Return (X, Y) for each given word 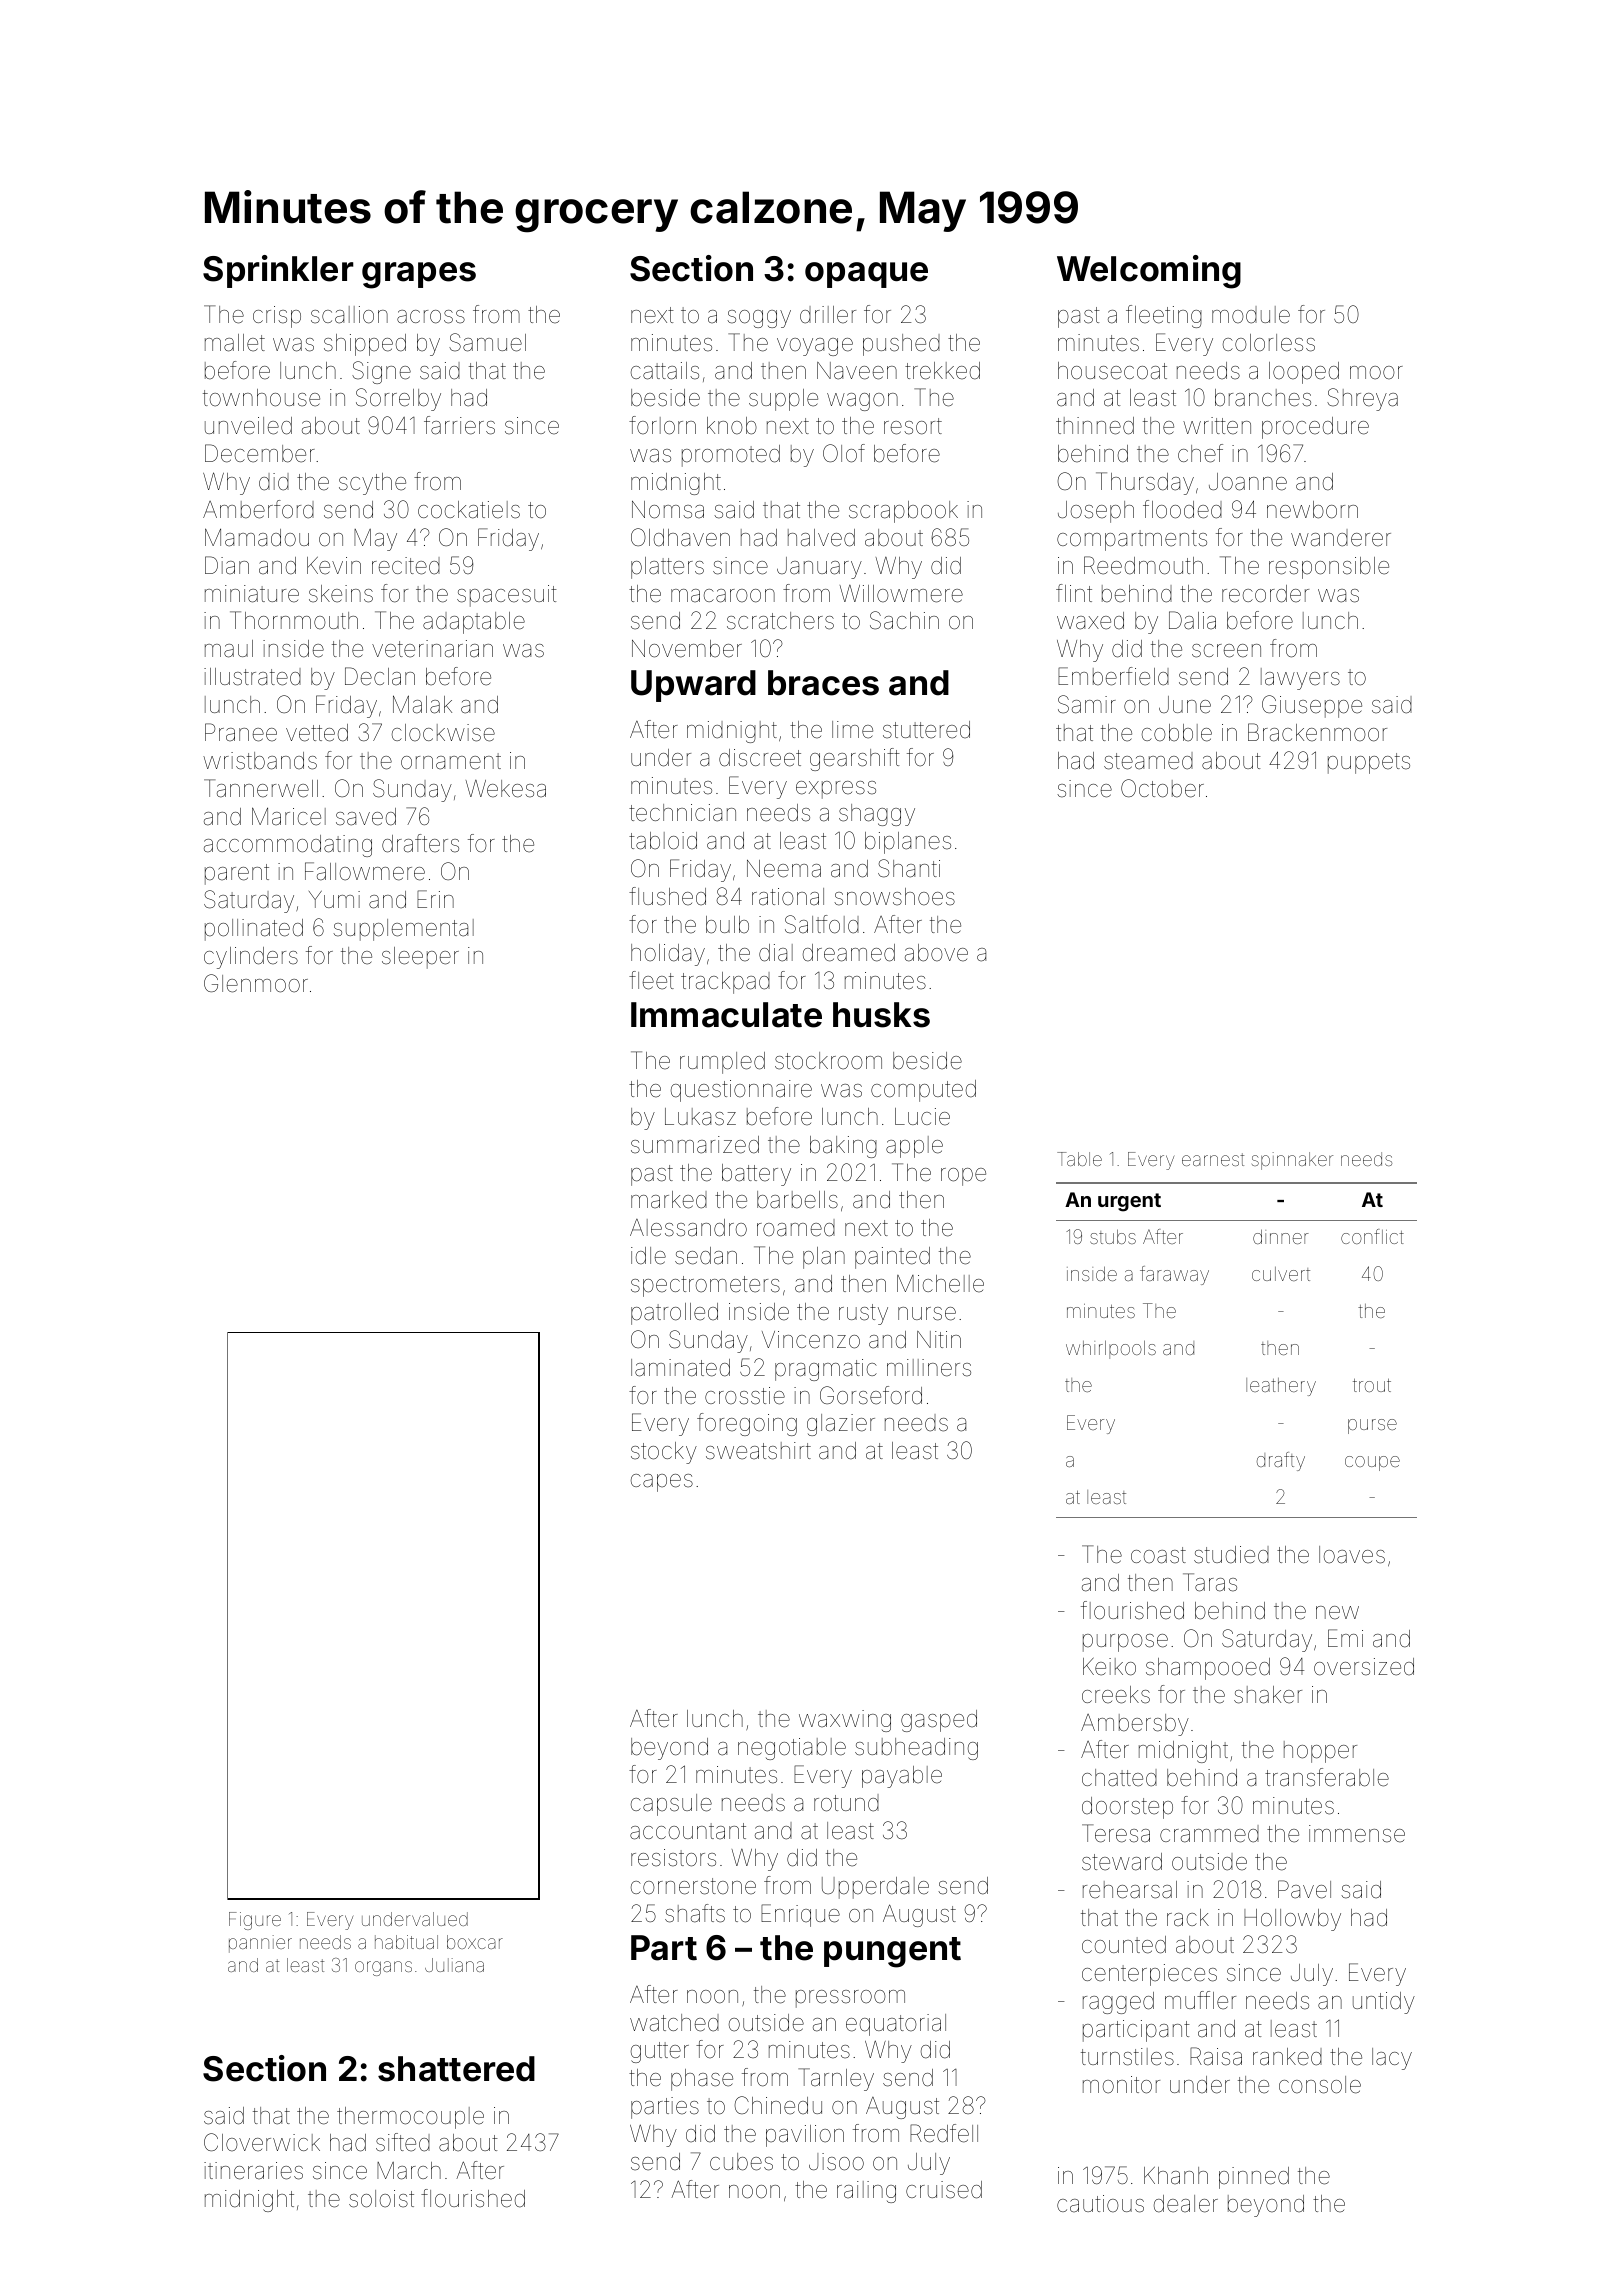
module (1251, 315)
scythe (372, 484)
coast (1158, 1555)
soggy (759, 319)
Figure (255, 1921)
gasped (939, 1721)
